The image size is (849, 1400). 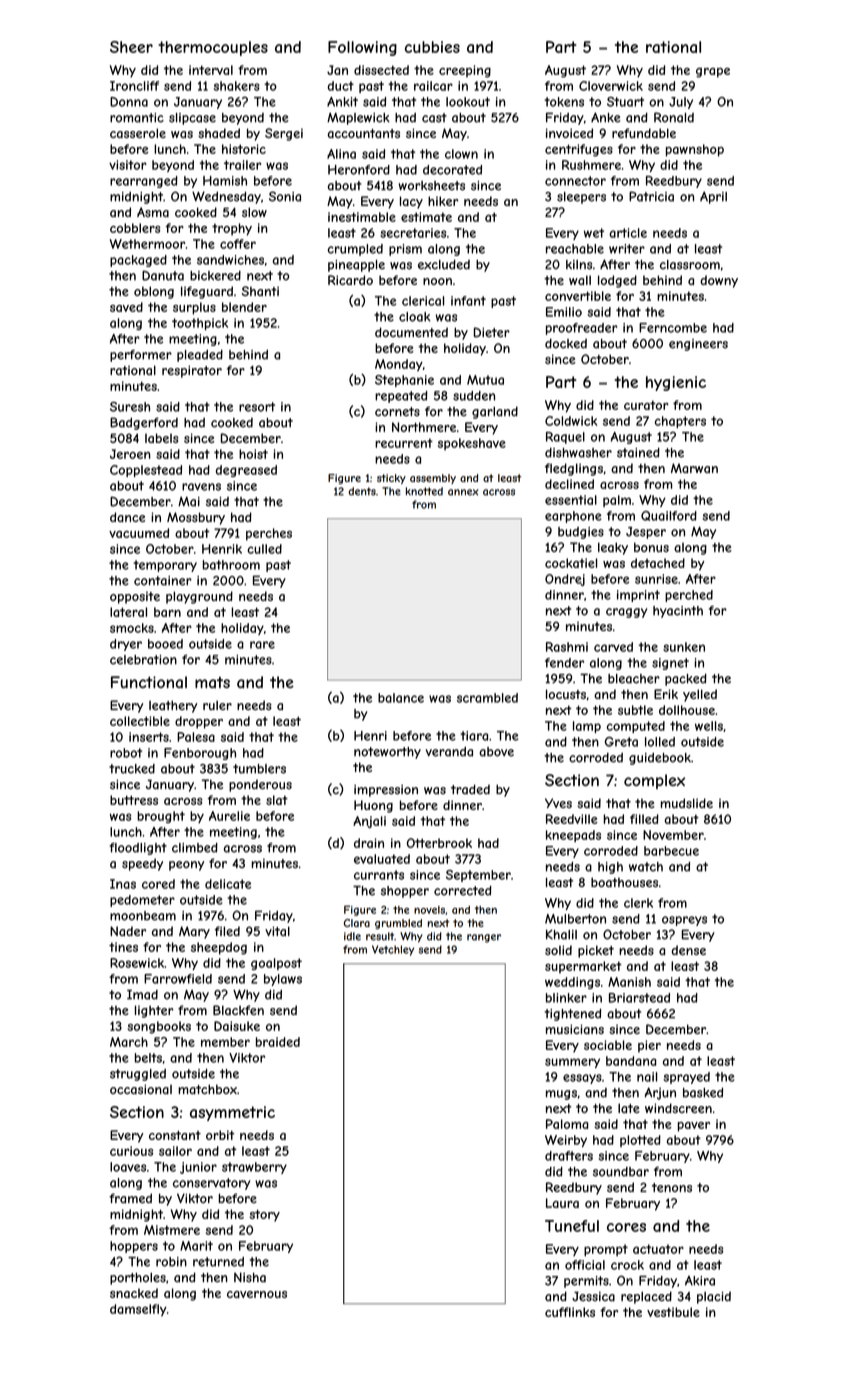 What do you see at coordinates (162, 438) in the document?
I see `labels` at bounding box center [162, 438].
